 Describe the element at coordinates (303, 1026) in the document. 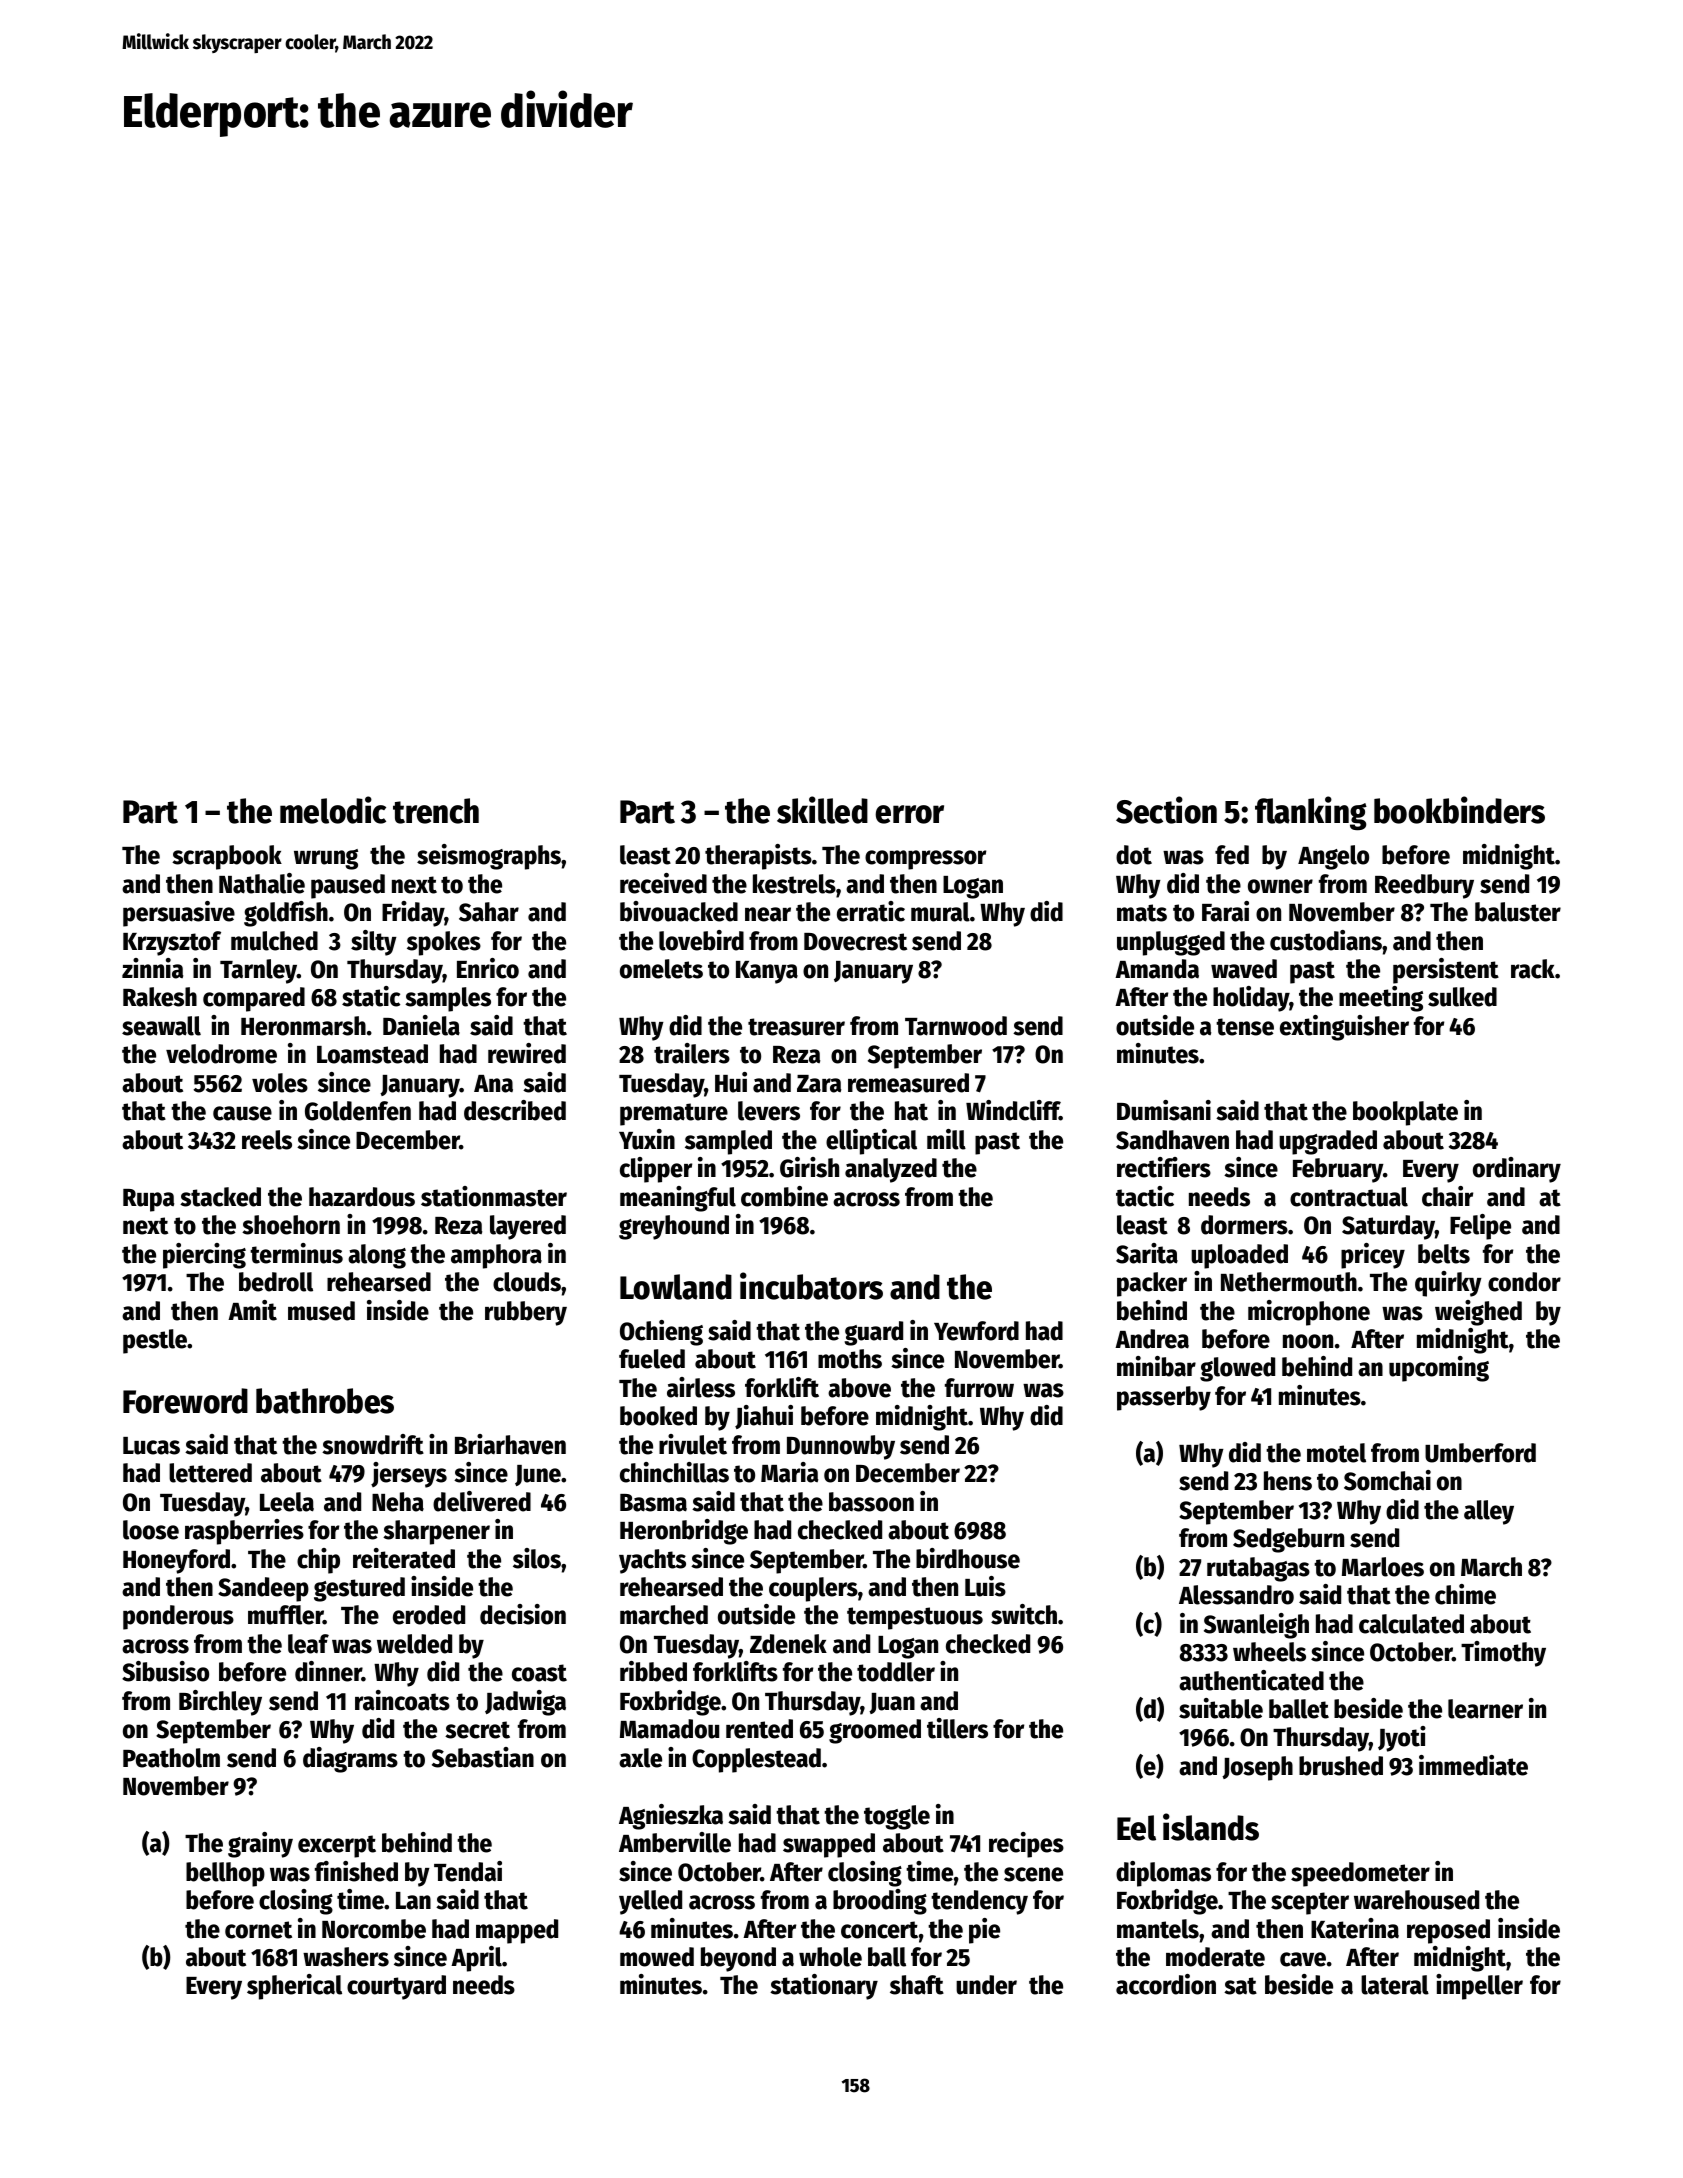

I see `Heronmarsh` at that location.
